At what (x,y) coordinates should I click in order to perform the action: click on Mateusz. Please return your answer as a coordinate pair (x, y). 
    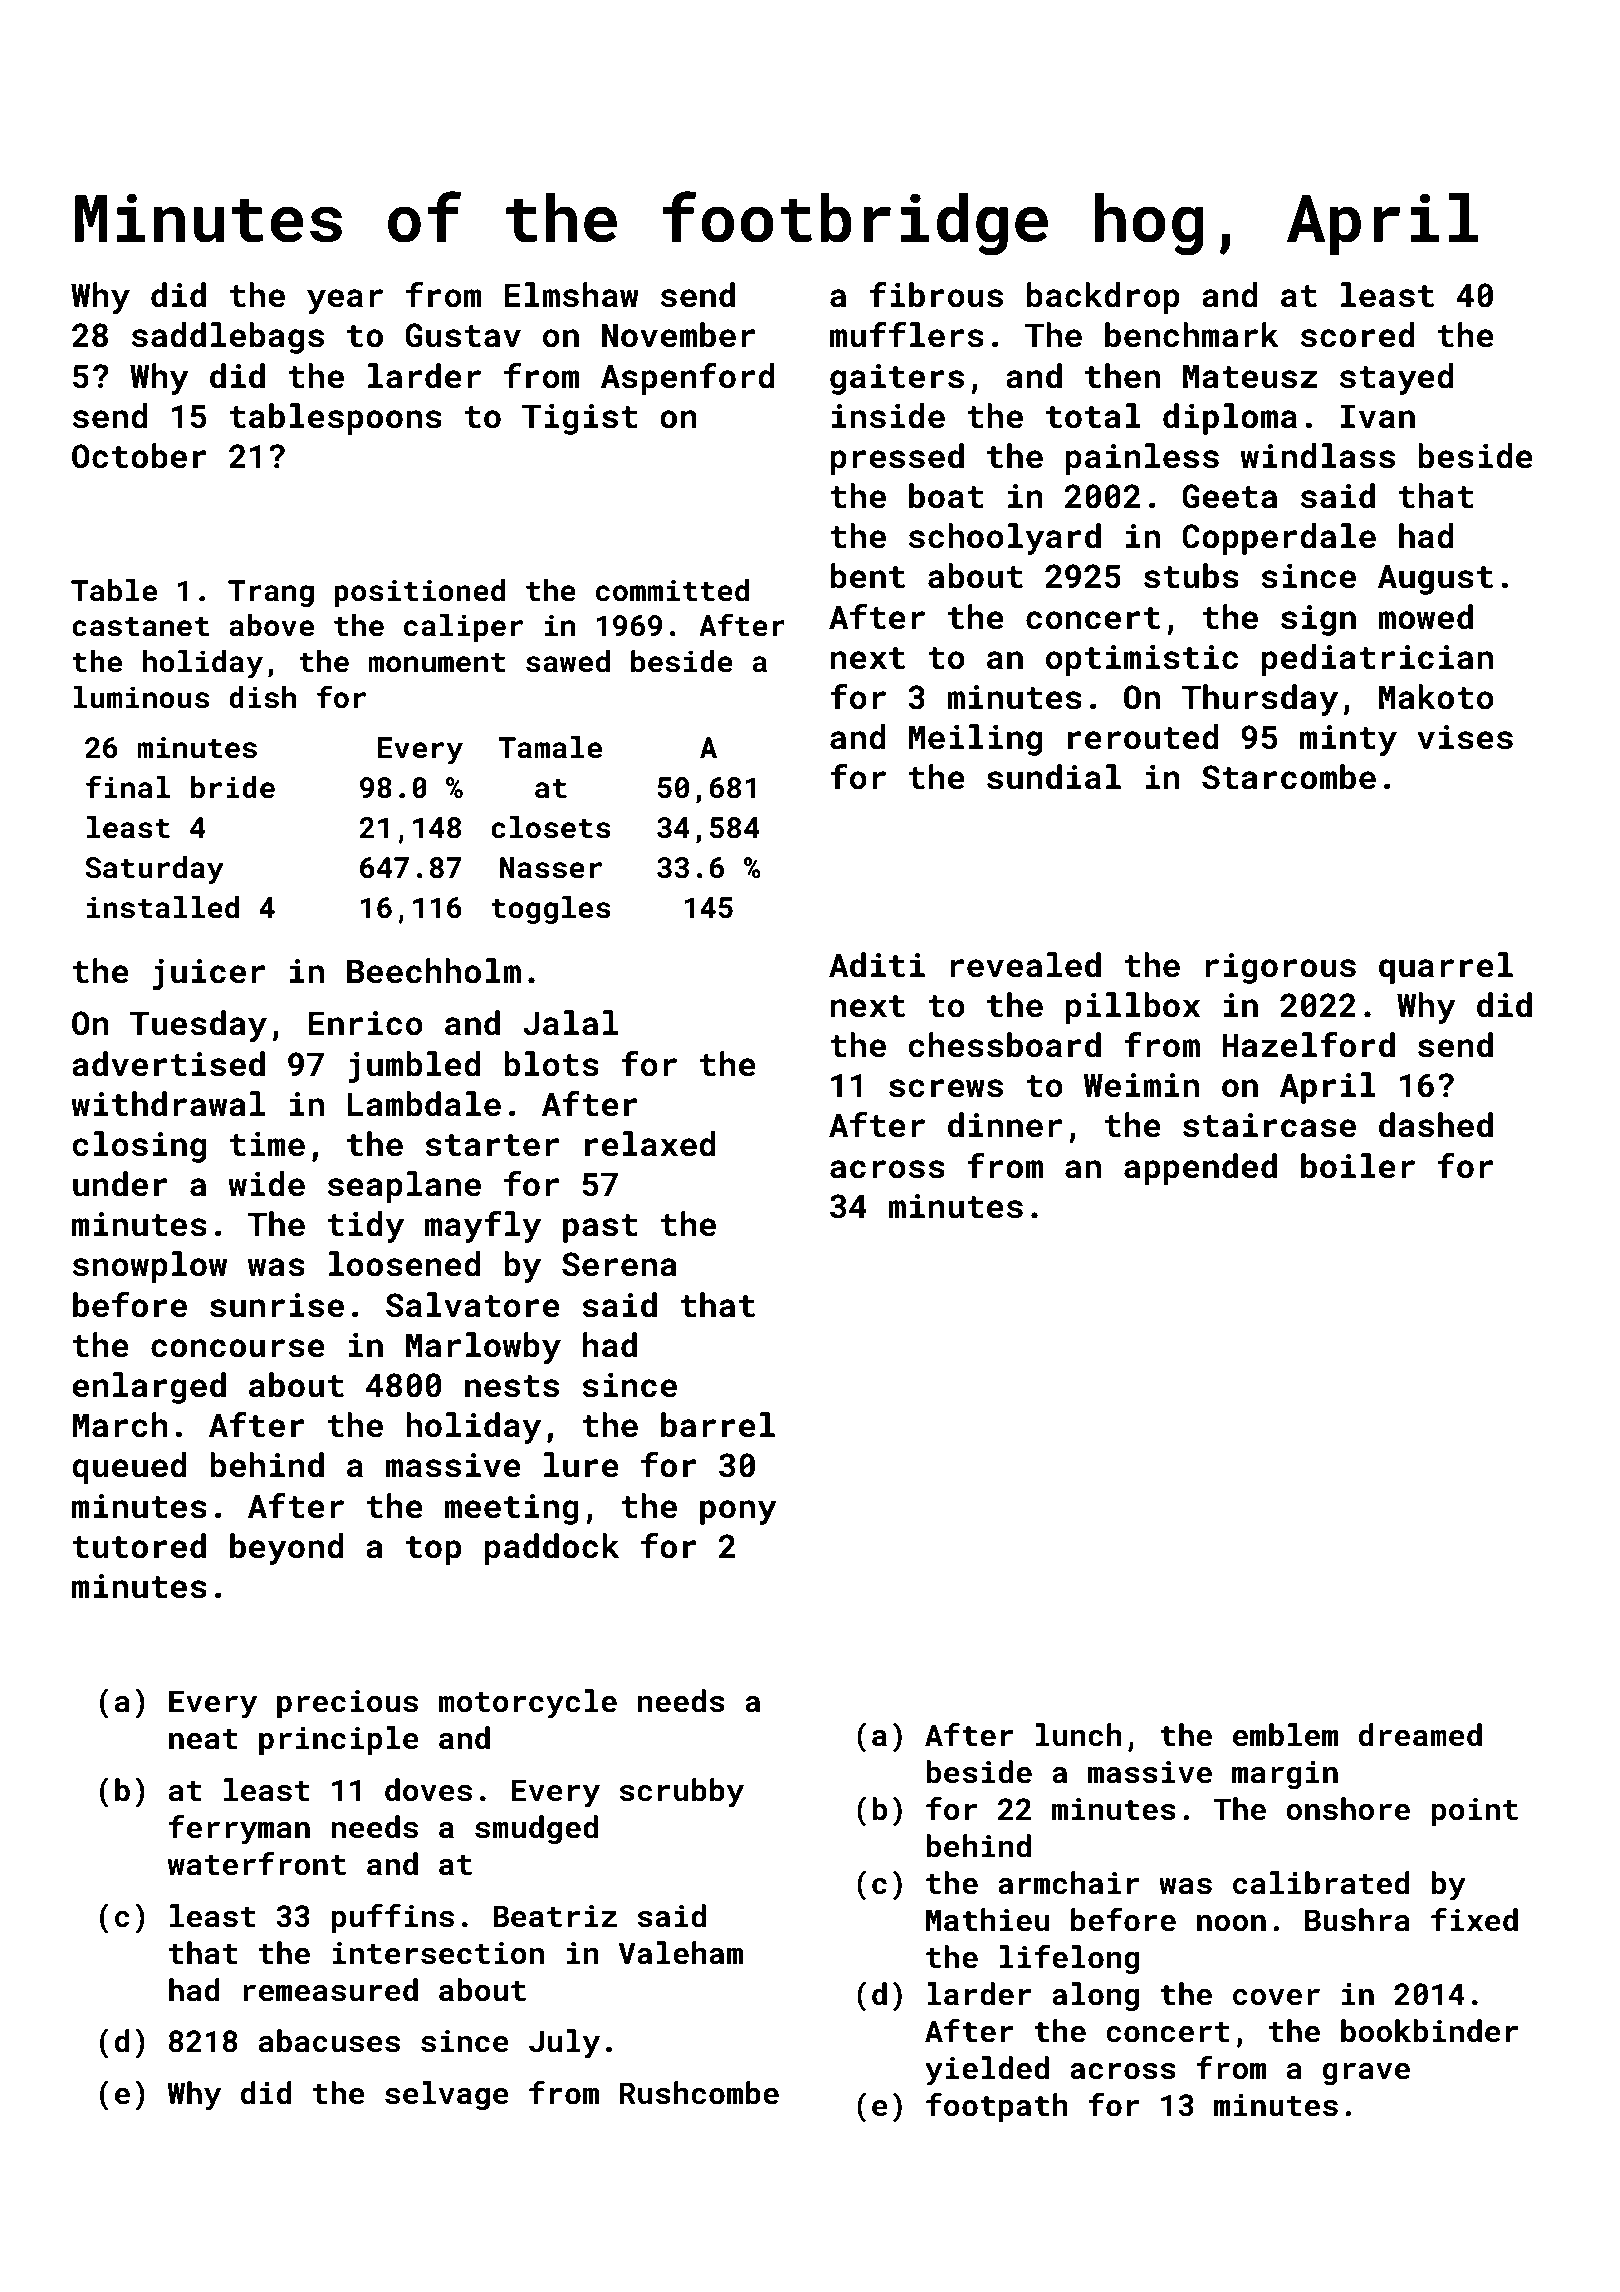
    Looking at the image, I should click on (1250, 377).
